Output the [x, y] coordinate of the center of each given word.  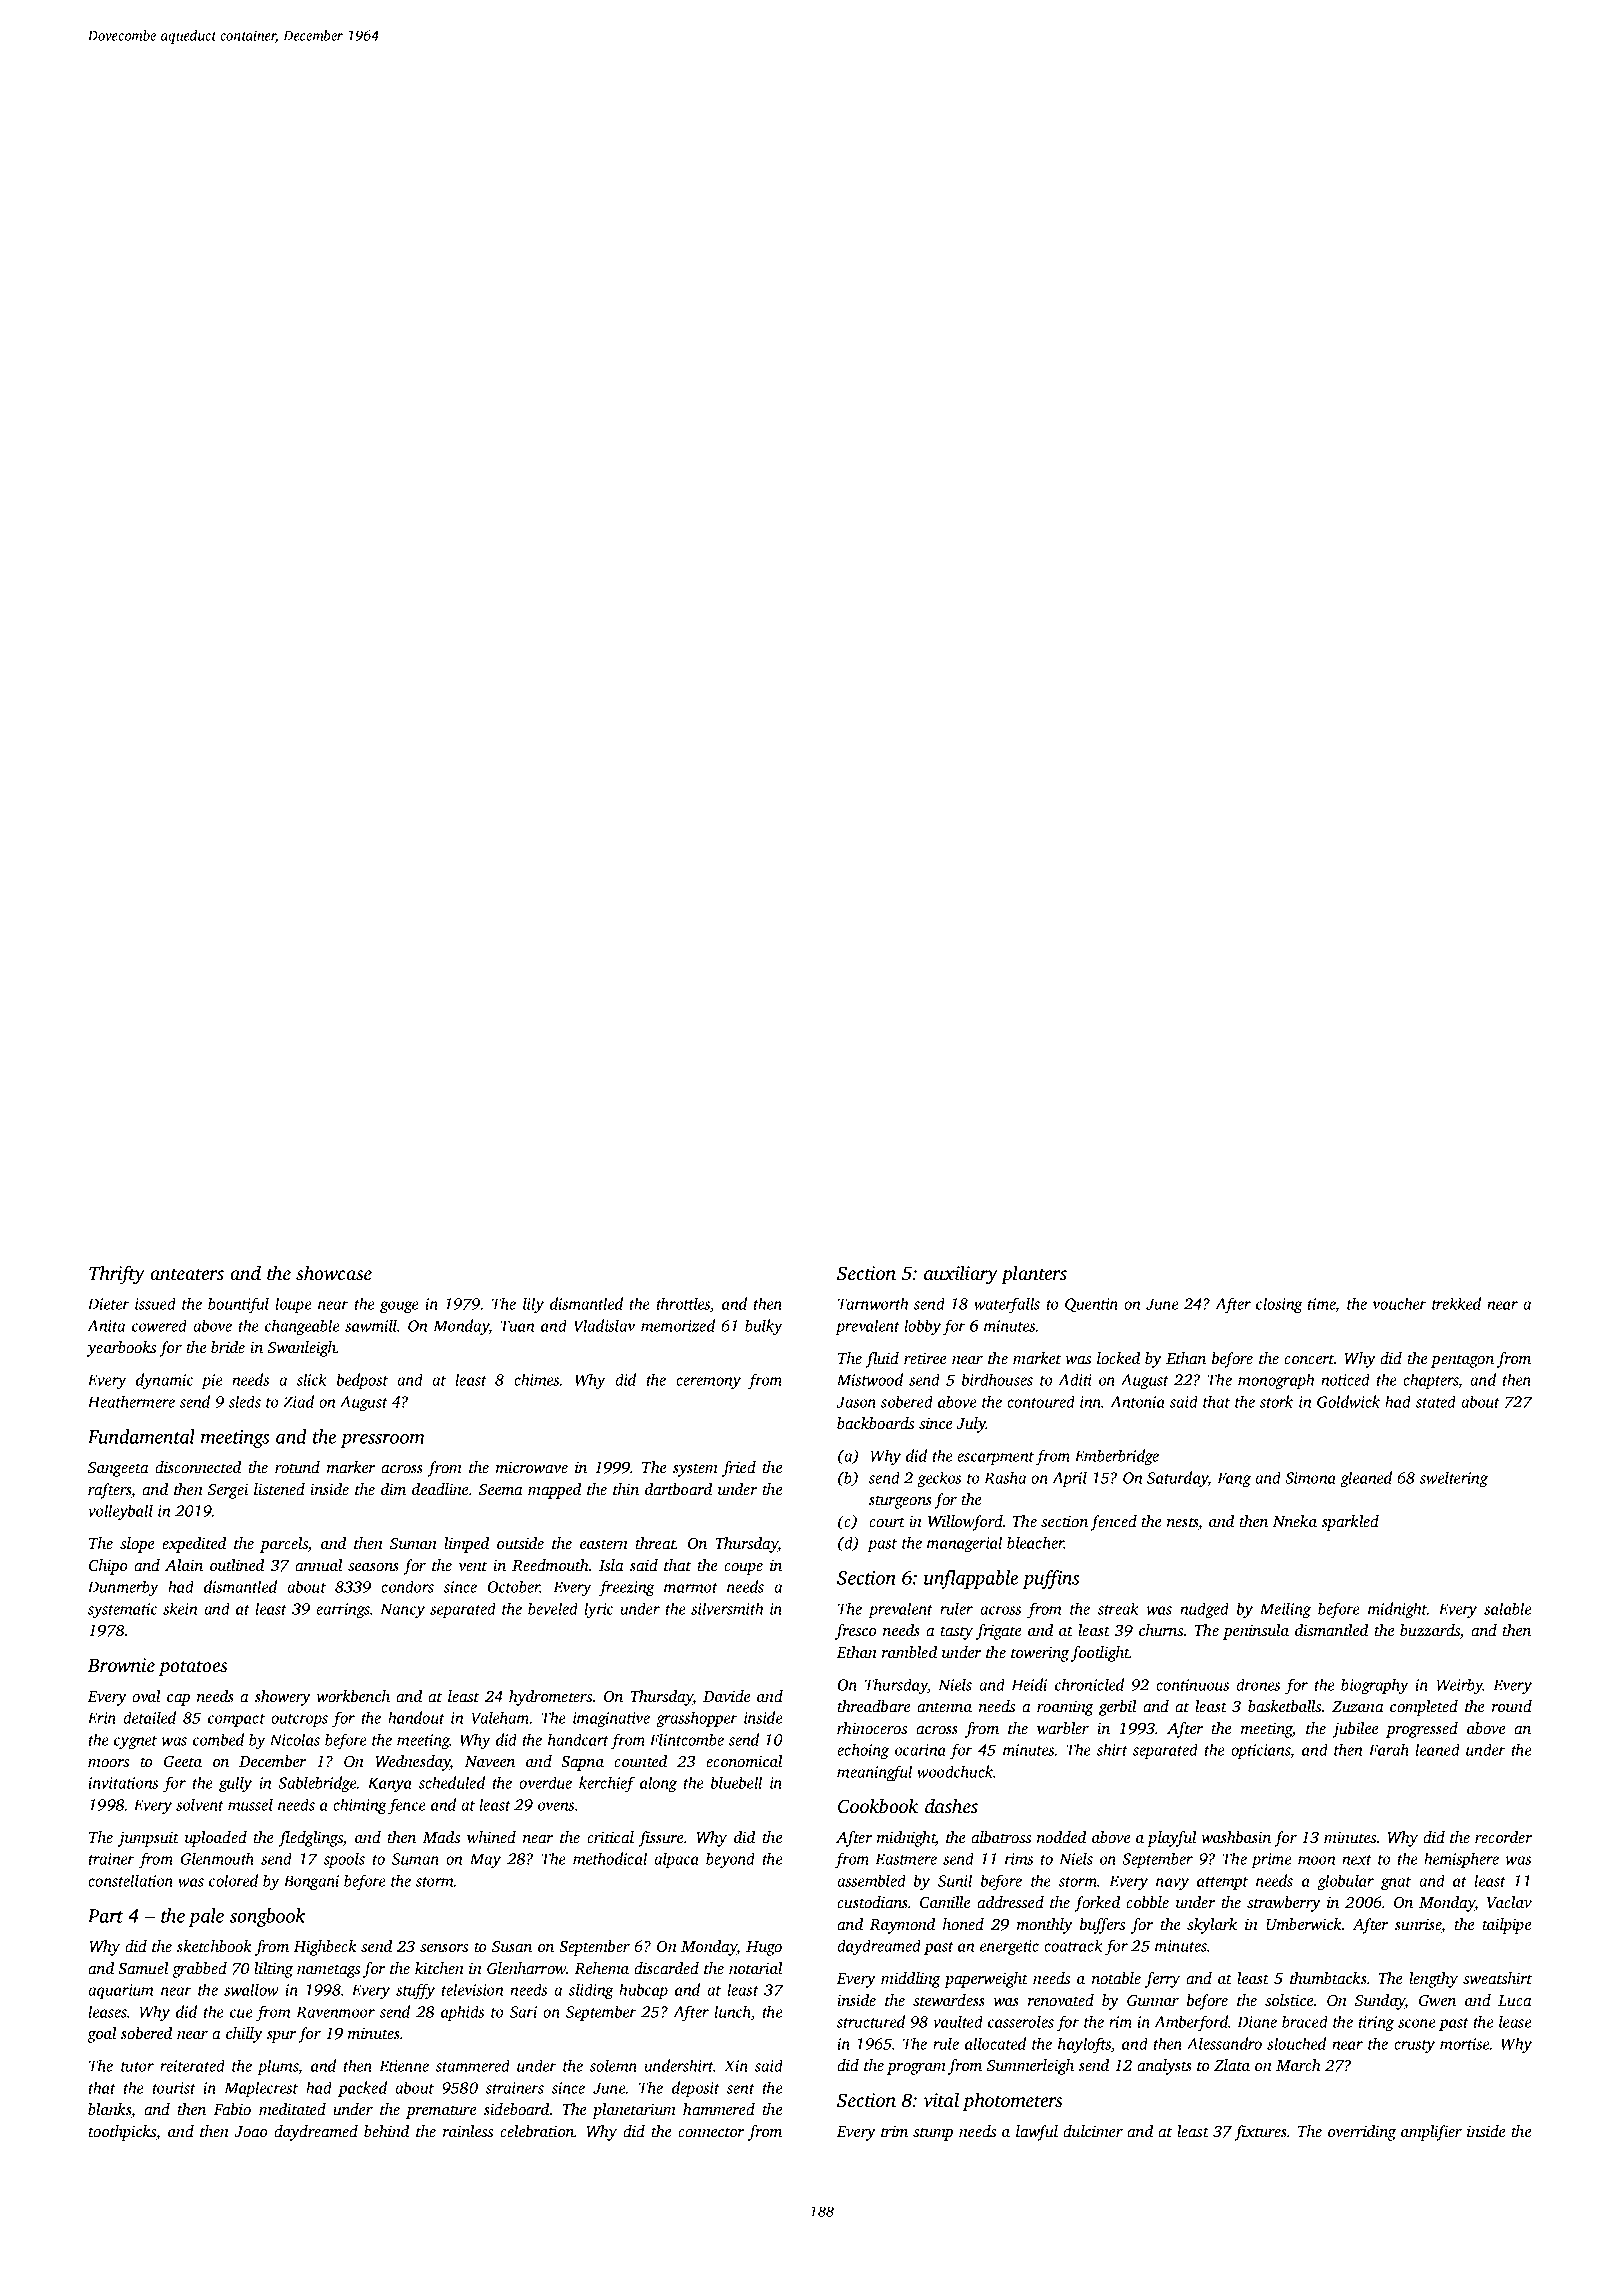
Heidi [1029, 1684]
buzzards [1430, 1630]
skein [180, 1608]
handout [416, 1717]
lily [533, 1305]
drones [1258, 1684]
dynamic [164, 1381]
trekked [1456, 1303]
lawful [1037, 2133]
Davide [727, 1696]
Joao [251, 2131]
